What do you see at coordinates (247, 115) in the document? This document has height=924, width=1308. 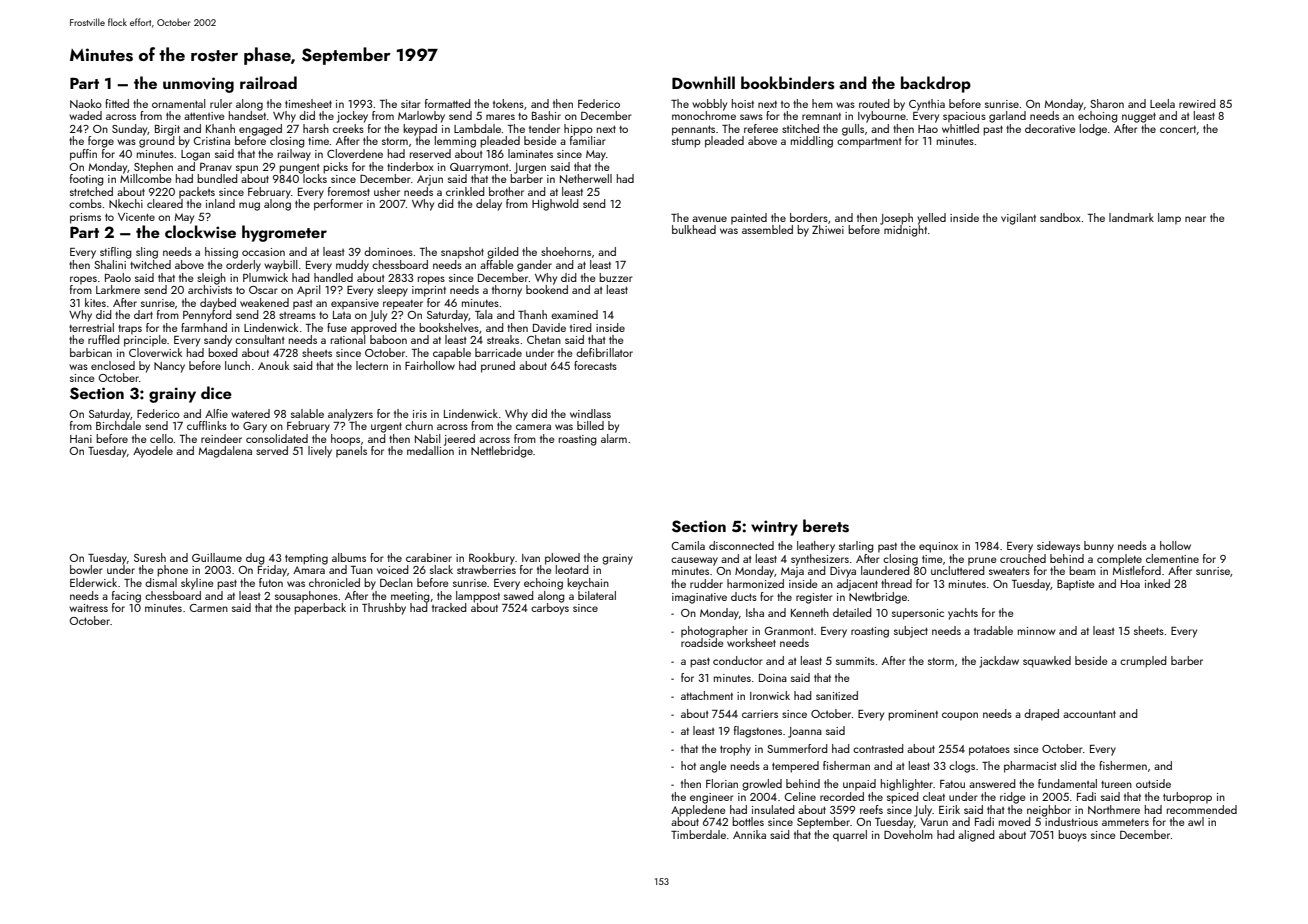 I see `handset` at bounding box center [247, 115].
